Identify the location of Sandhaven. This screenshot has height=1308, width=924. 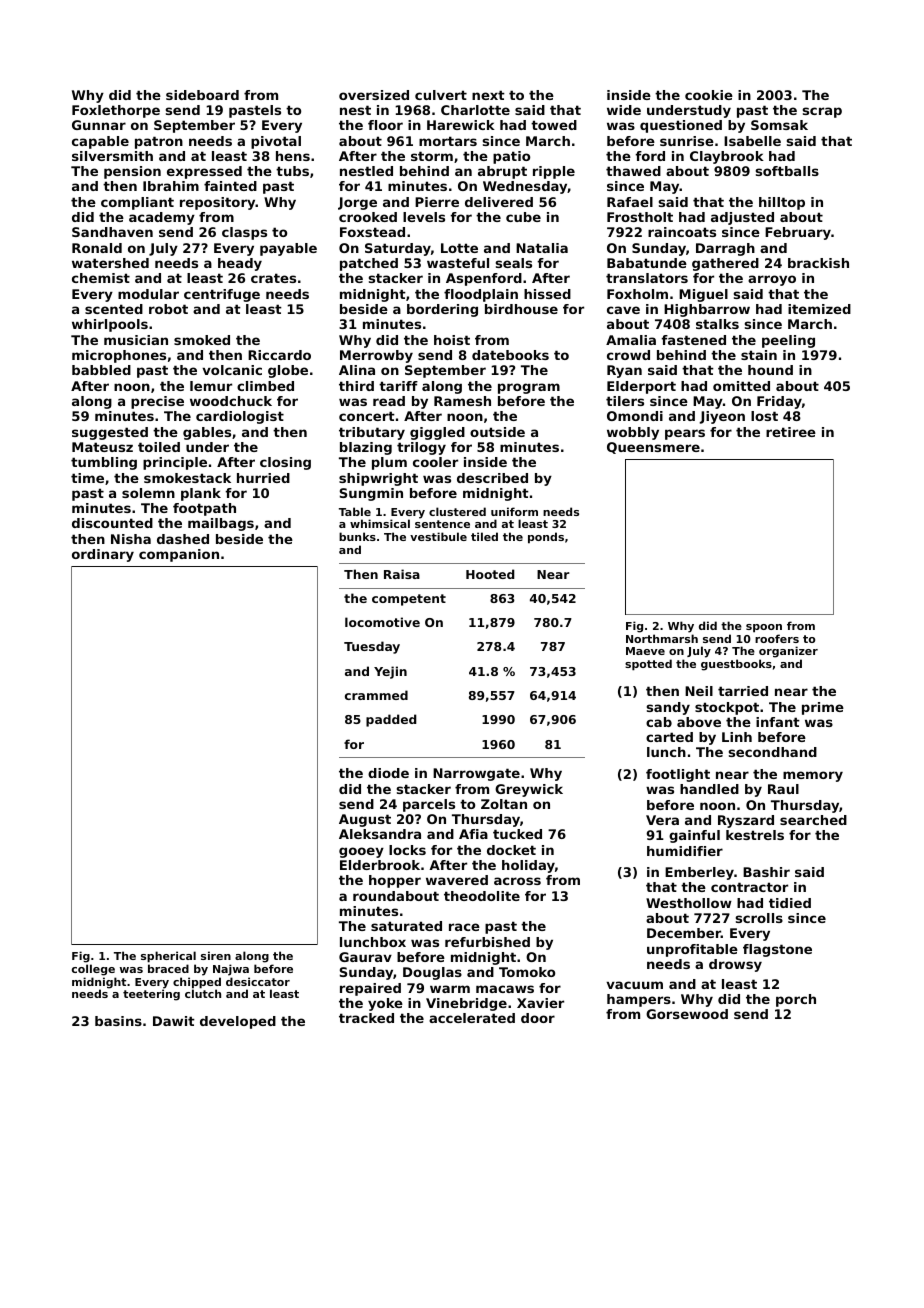
(112, 232).
